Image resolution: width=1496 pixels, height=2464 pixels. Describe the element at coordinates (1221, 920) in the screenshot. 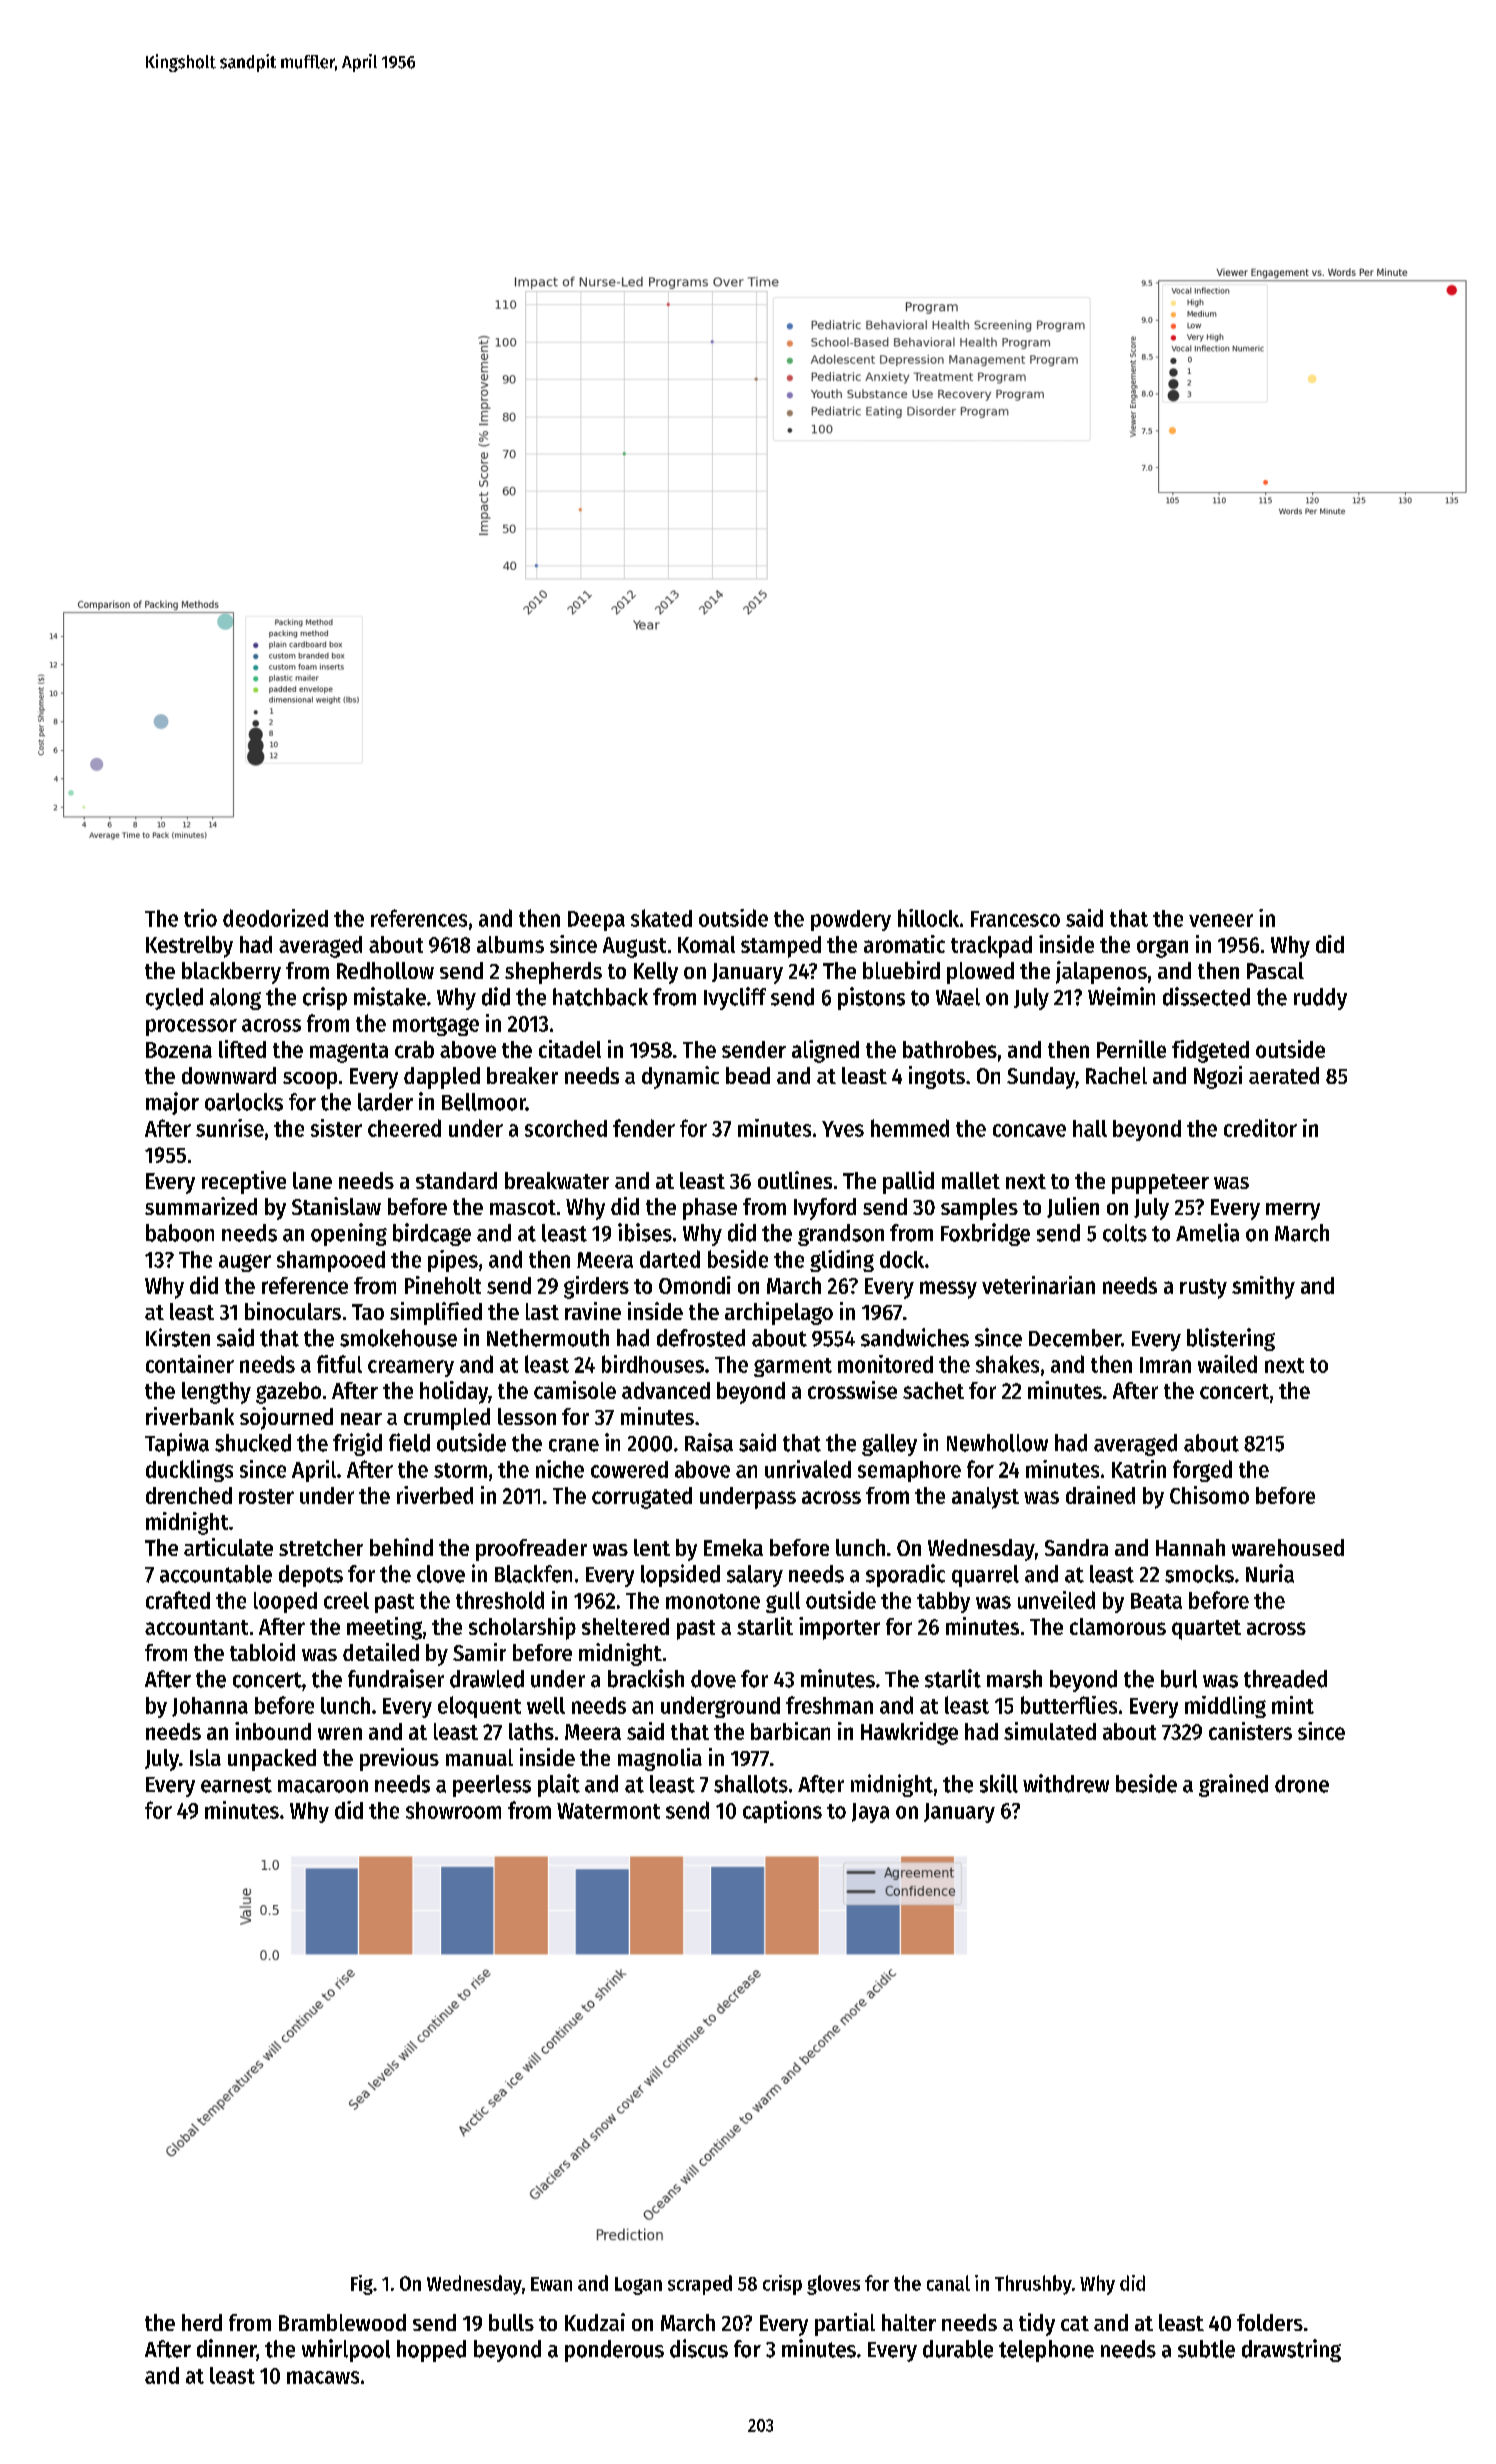

I see `veneer` at that location.
